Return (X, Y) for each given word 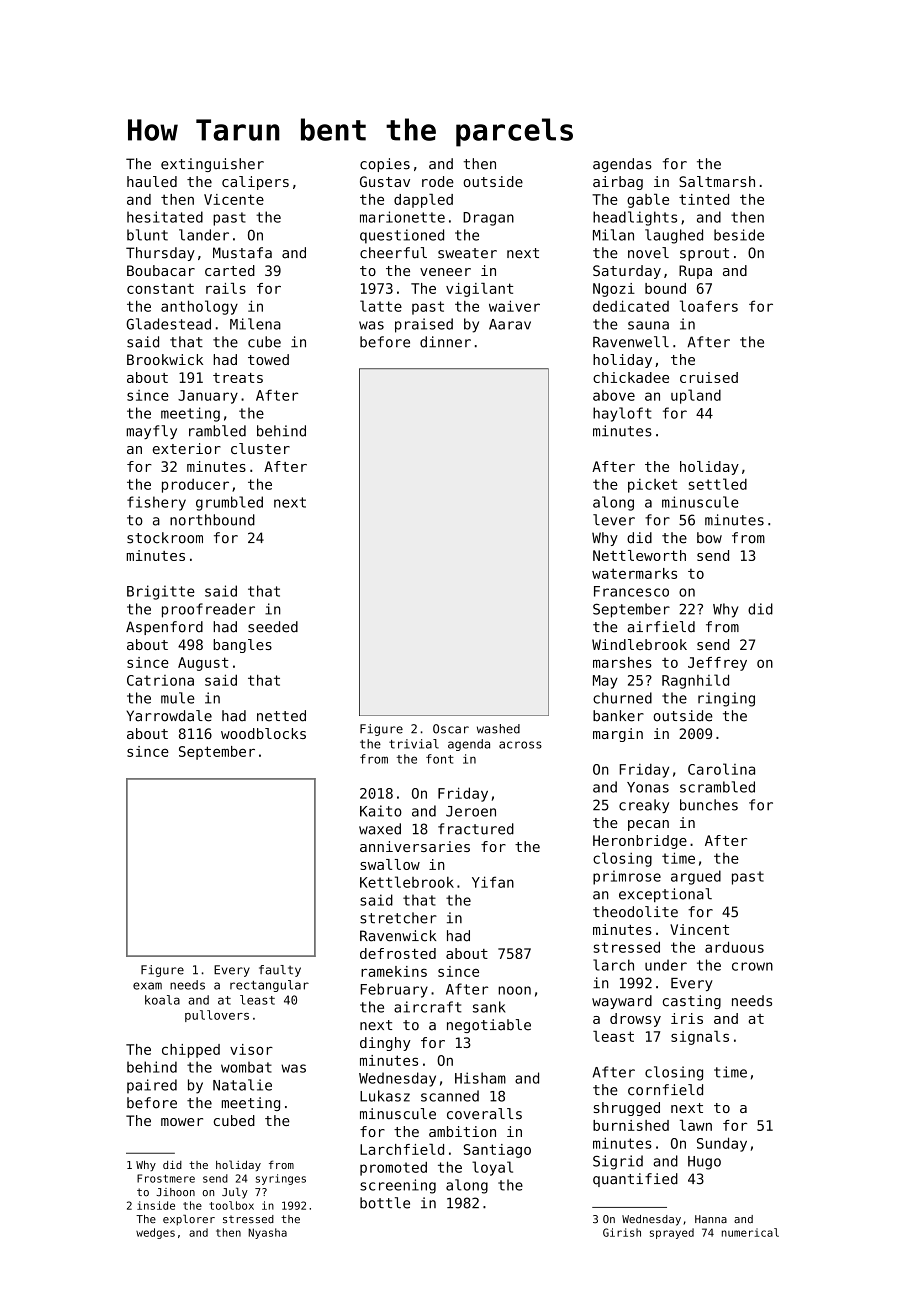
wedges (155, 1233)
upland (696, 396)
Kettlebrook (407, 882)
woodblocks (263, 733)
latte (381, 306)
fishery (156, 503)
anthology (199, 307)
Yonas (648, 787)
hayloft (622, 414)
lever (614, 520)
